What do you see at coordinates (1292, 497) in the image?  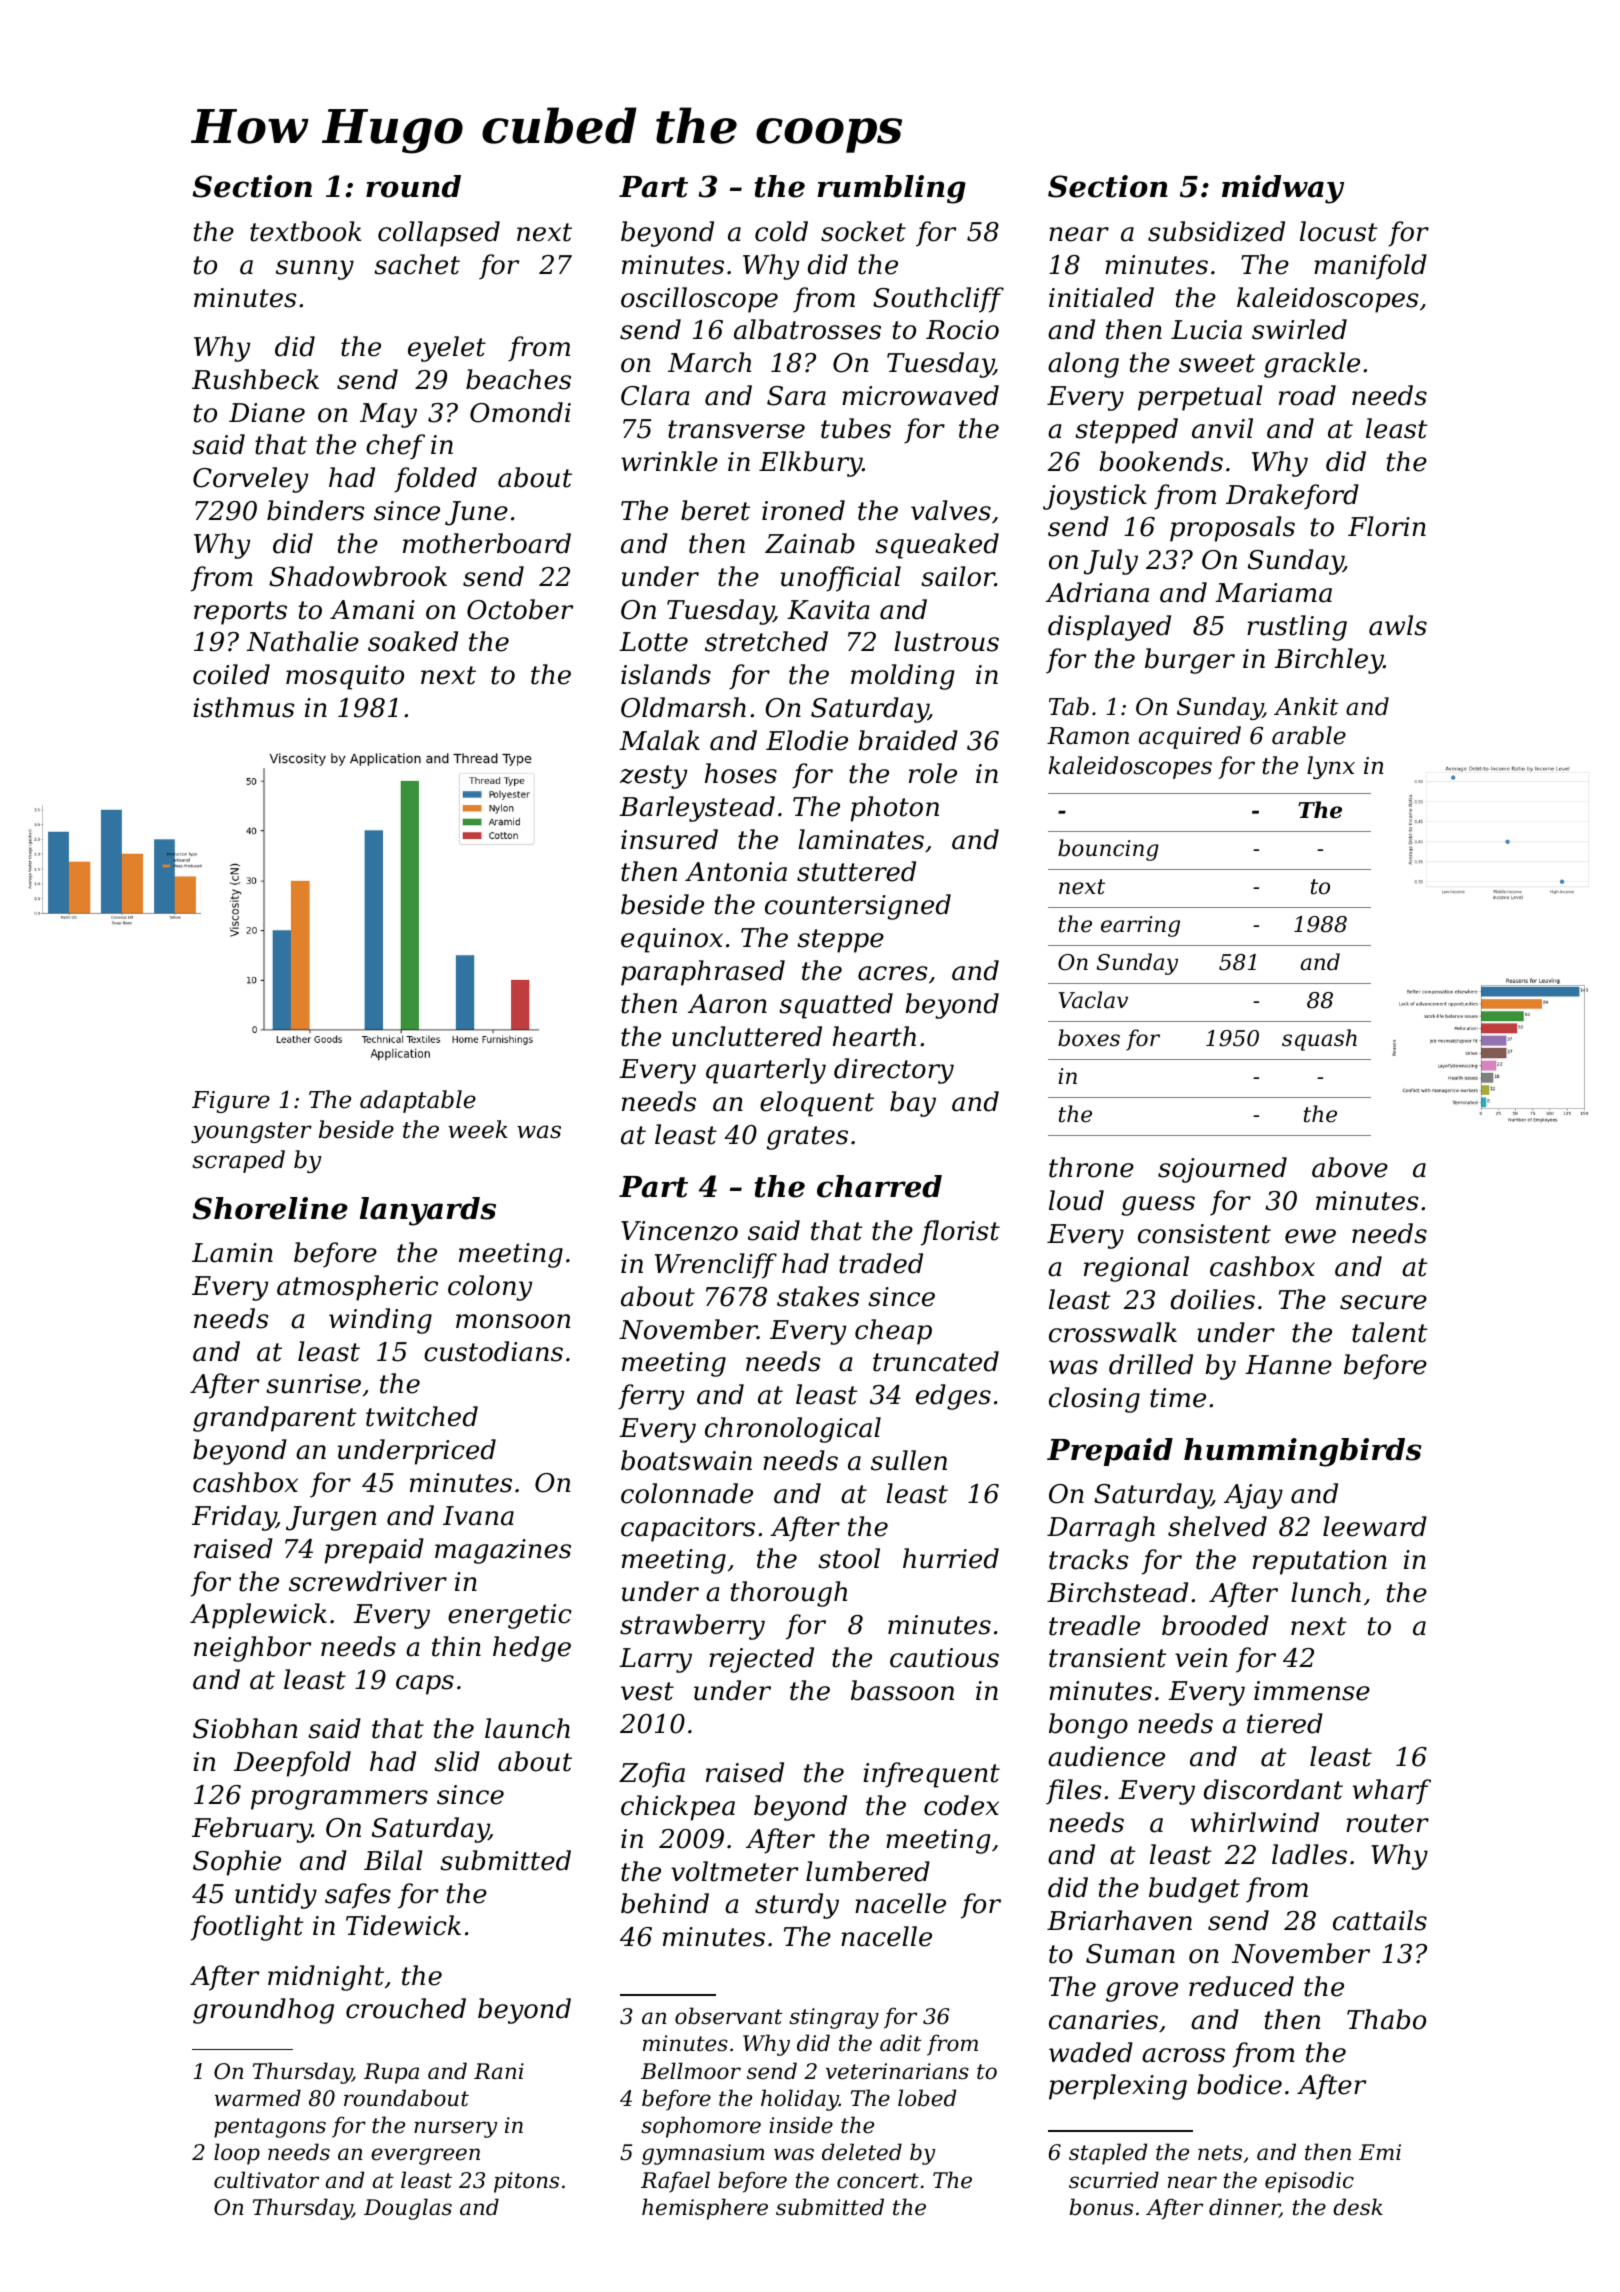 I see `Drakeford` at bounding box center [1292, 497].
